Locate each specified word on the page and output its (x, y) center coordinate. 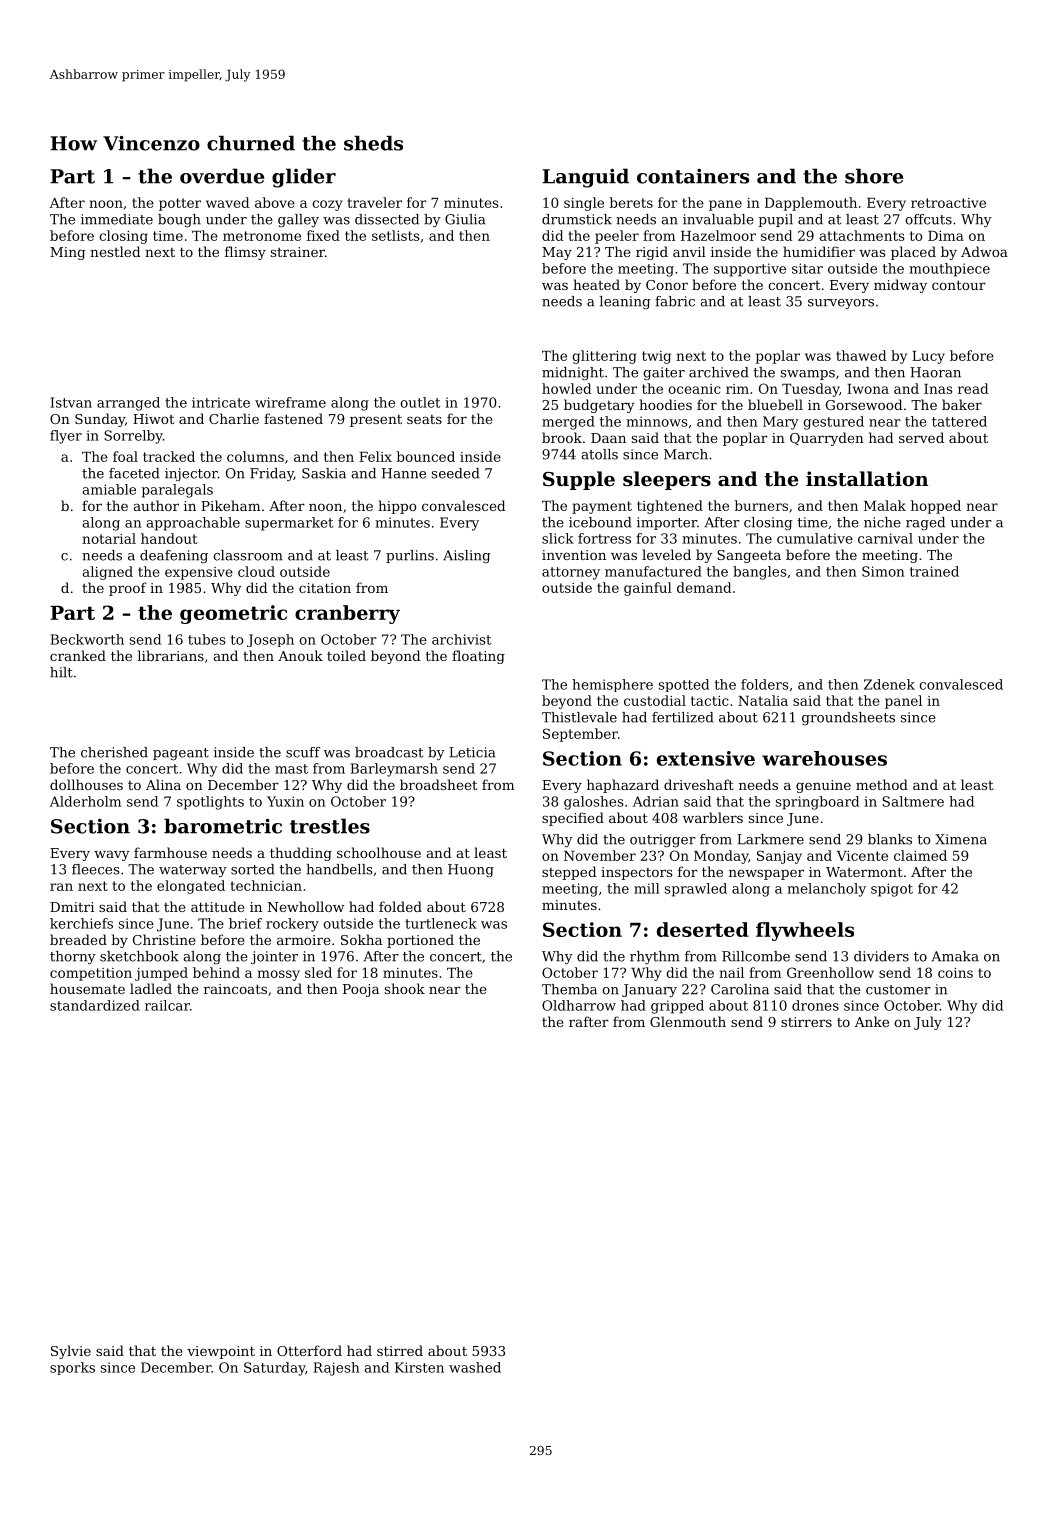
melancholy (826, 890)
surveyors (841, 304)
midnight (573, 373)
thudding (301, 854)
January (649, 990)
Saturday (274, 1369)
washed (475, 1367)
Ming (67, 253)
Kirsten (419, 1367)
